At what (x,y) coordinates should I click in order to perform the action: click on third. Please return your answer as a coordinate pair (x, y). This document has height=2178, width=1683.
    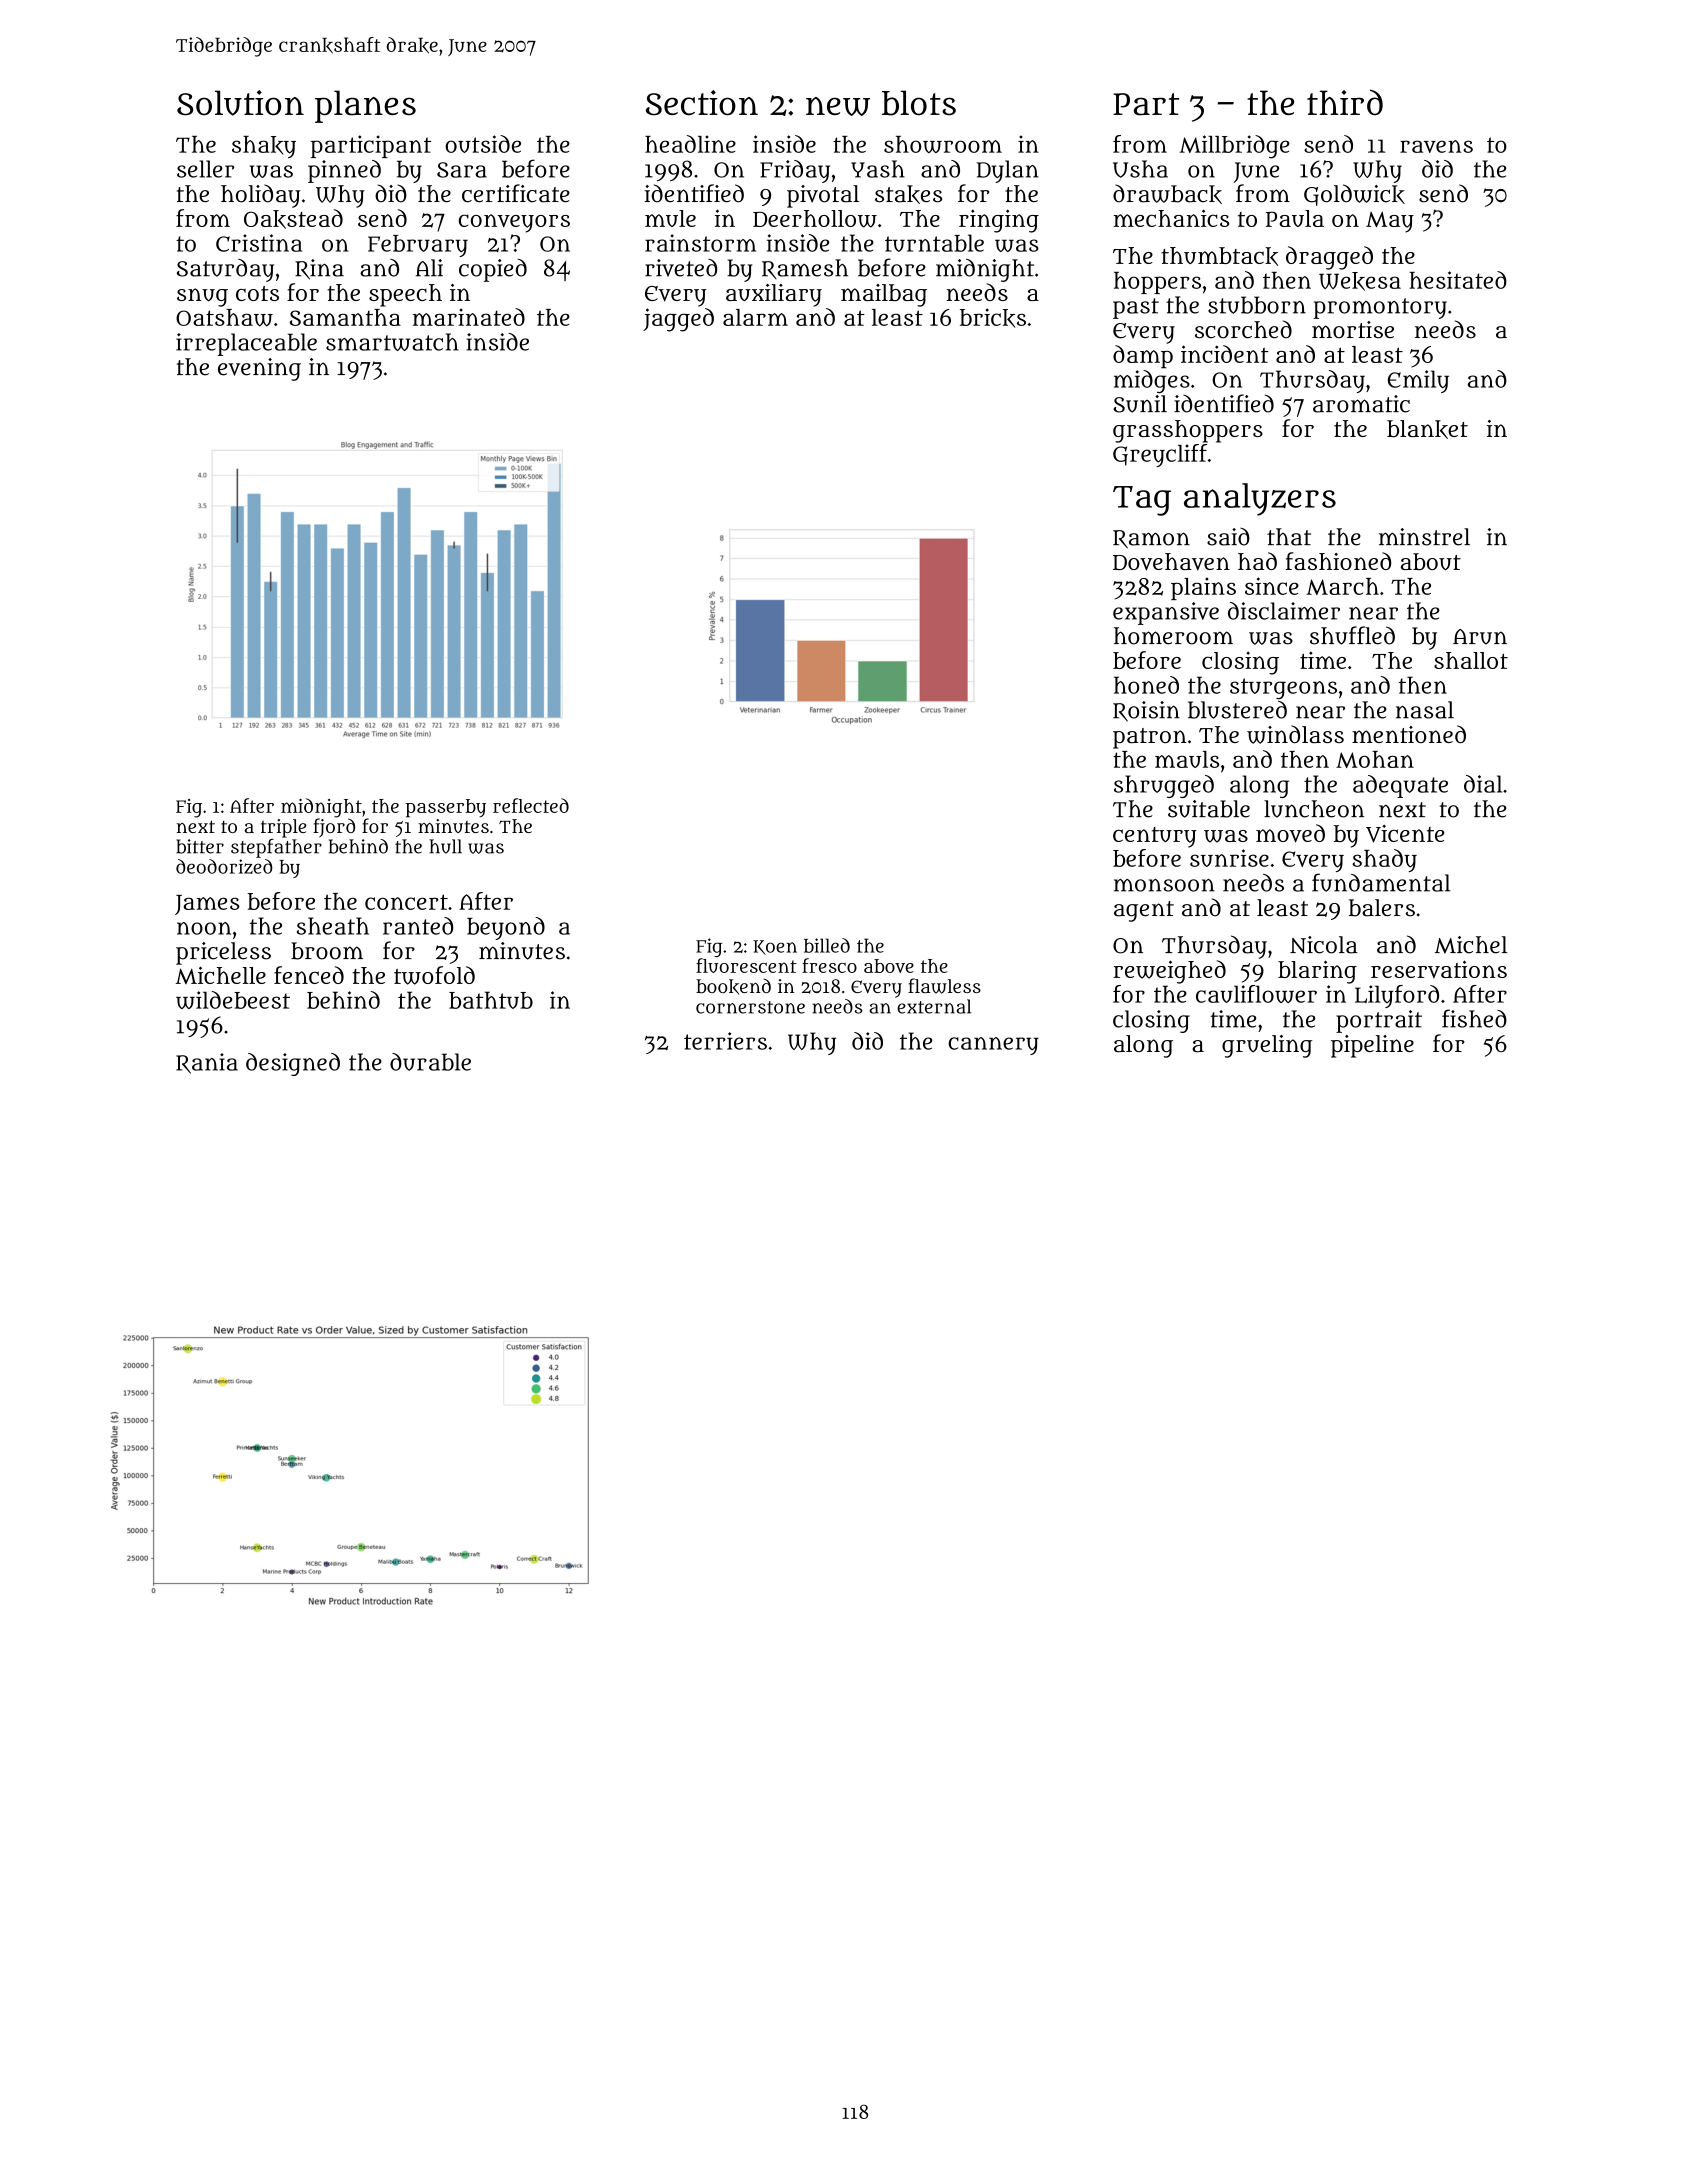
    Looking at the image, I should click on (1345, 102).
